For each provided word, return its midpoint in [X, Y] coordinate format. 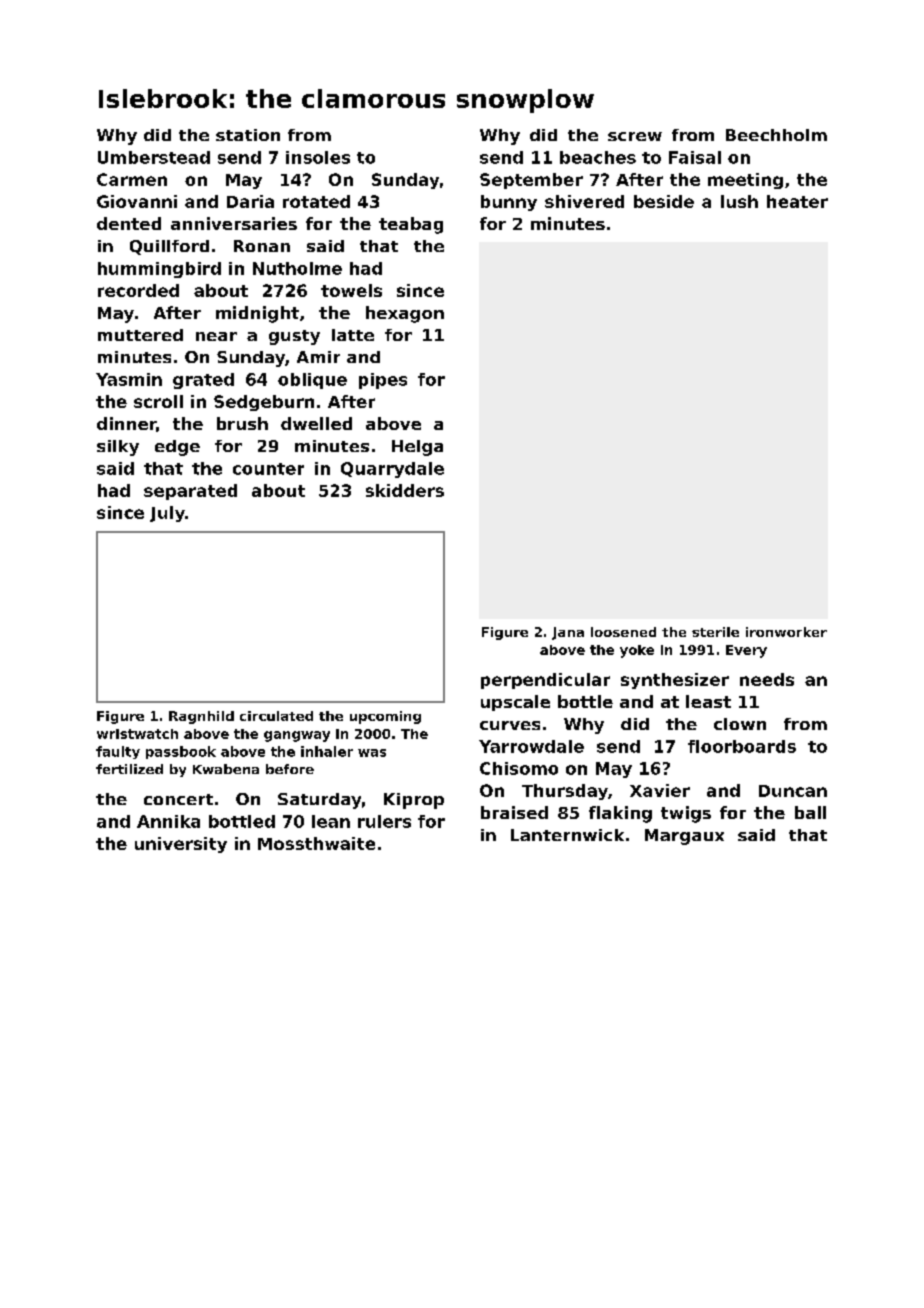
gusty [294, 337]
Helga [417, 448]
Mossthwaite [316, 843]
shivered [584, 201]
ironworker [786, 632]
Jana [568, 633]
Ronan [262, 246]
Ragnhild [201, 717]
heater [797, 201]
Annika [168, 821]
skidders [405, 490]
